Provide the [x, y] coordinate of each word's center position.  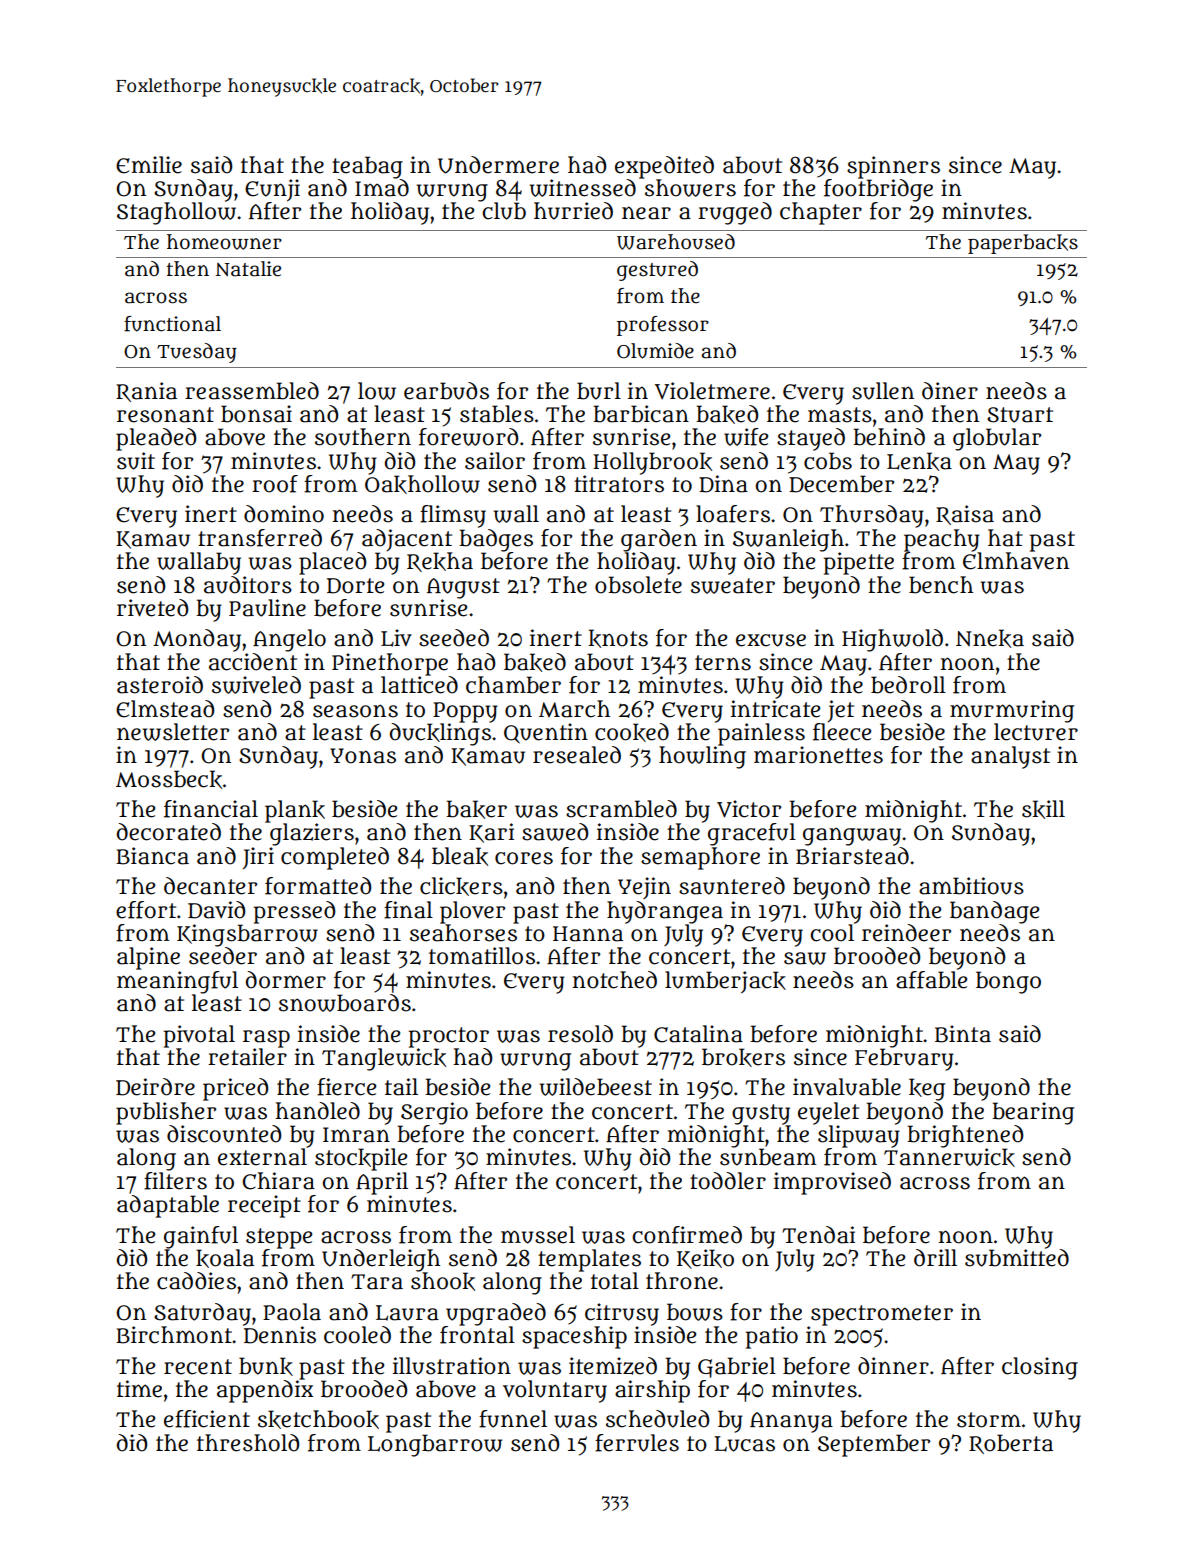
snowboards [345, 1003]
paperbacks [1023, 244]
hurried [573, 211]
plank [295, 811]
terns [723, 663]
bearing [1033, 1113]
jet [840, 711]
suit [136, 461]
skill [1043, 809]
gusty [761, 1114]
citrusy [622, 1314]
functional [172, 324]
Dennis [280, 1335]
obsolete [638, 585]
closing [1040, 1368]
